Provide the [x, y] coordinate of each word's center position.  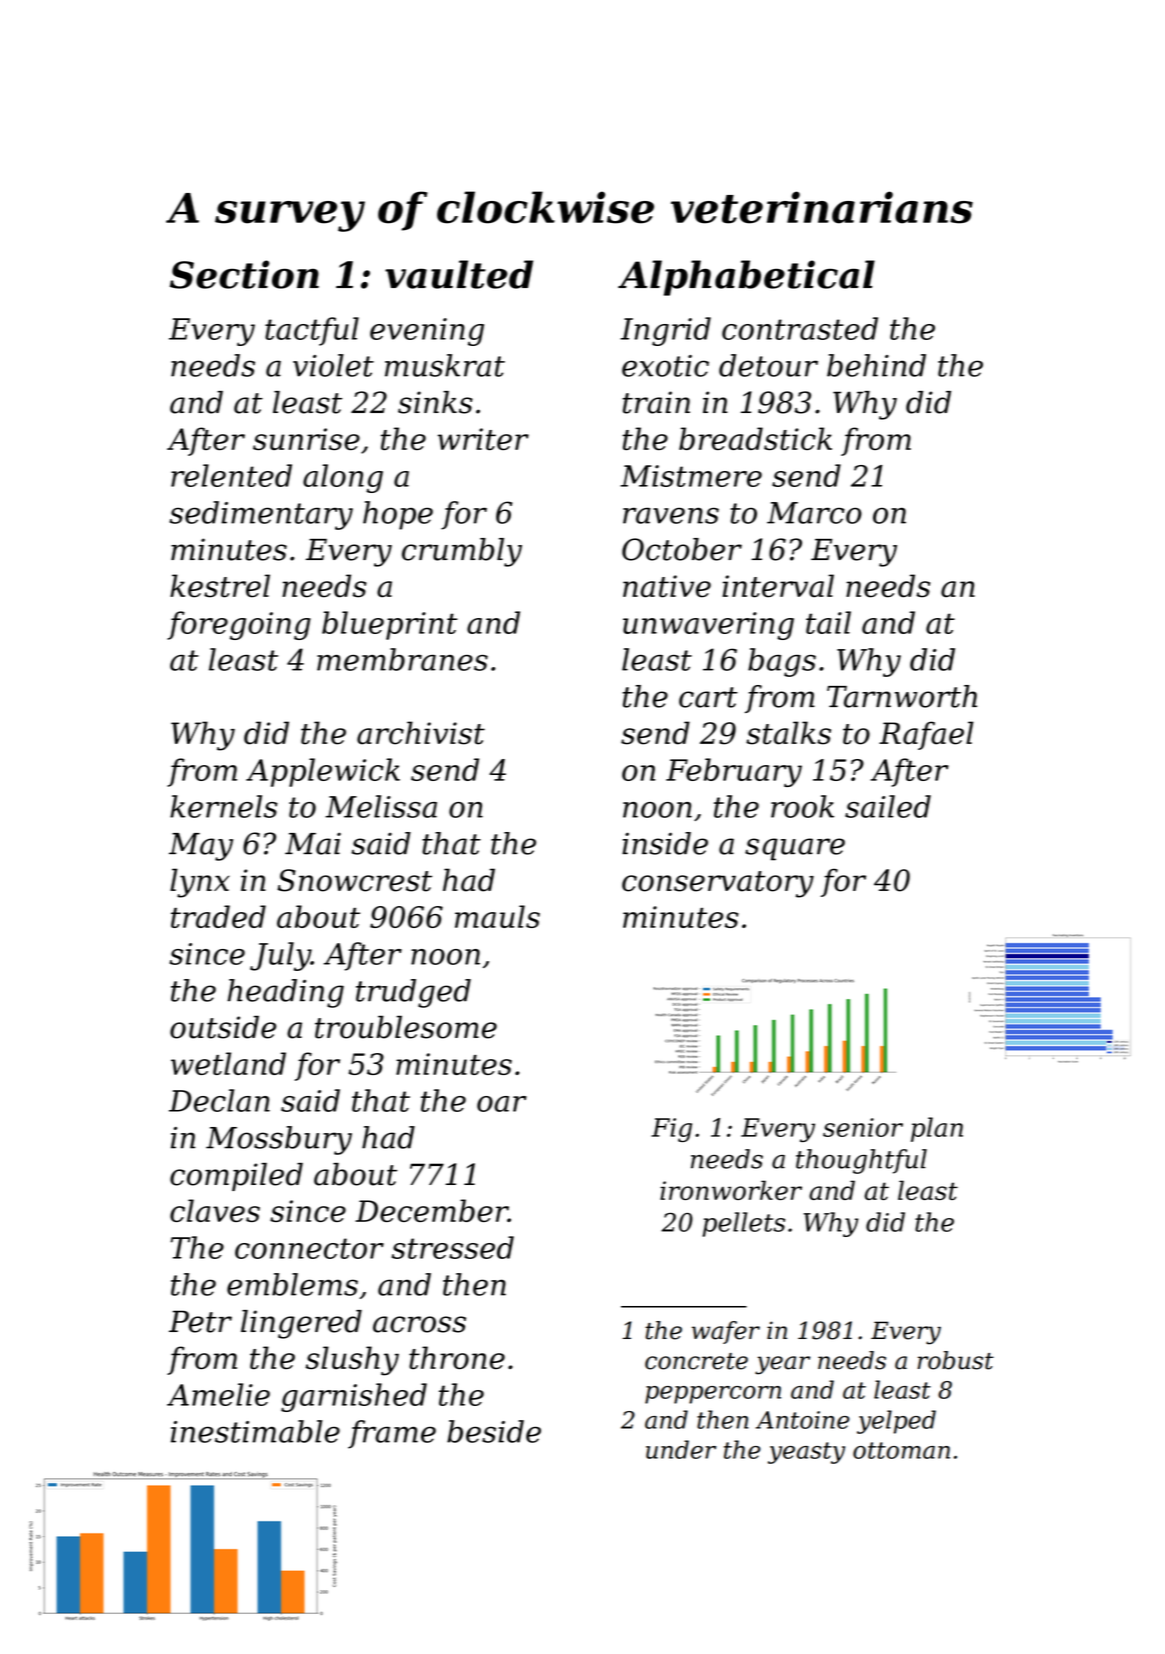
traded [218, 916]
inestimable [255, 1431]
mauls [497, 916]
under [681, 1449]
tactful [312, 331]
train [656, 402]
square [795, 849]
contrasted [800, 328]
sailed [888, 806]
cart [708, 697]
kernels [224, 806]
